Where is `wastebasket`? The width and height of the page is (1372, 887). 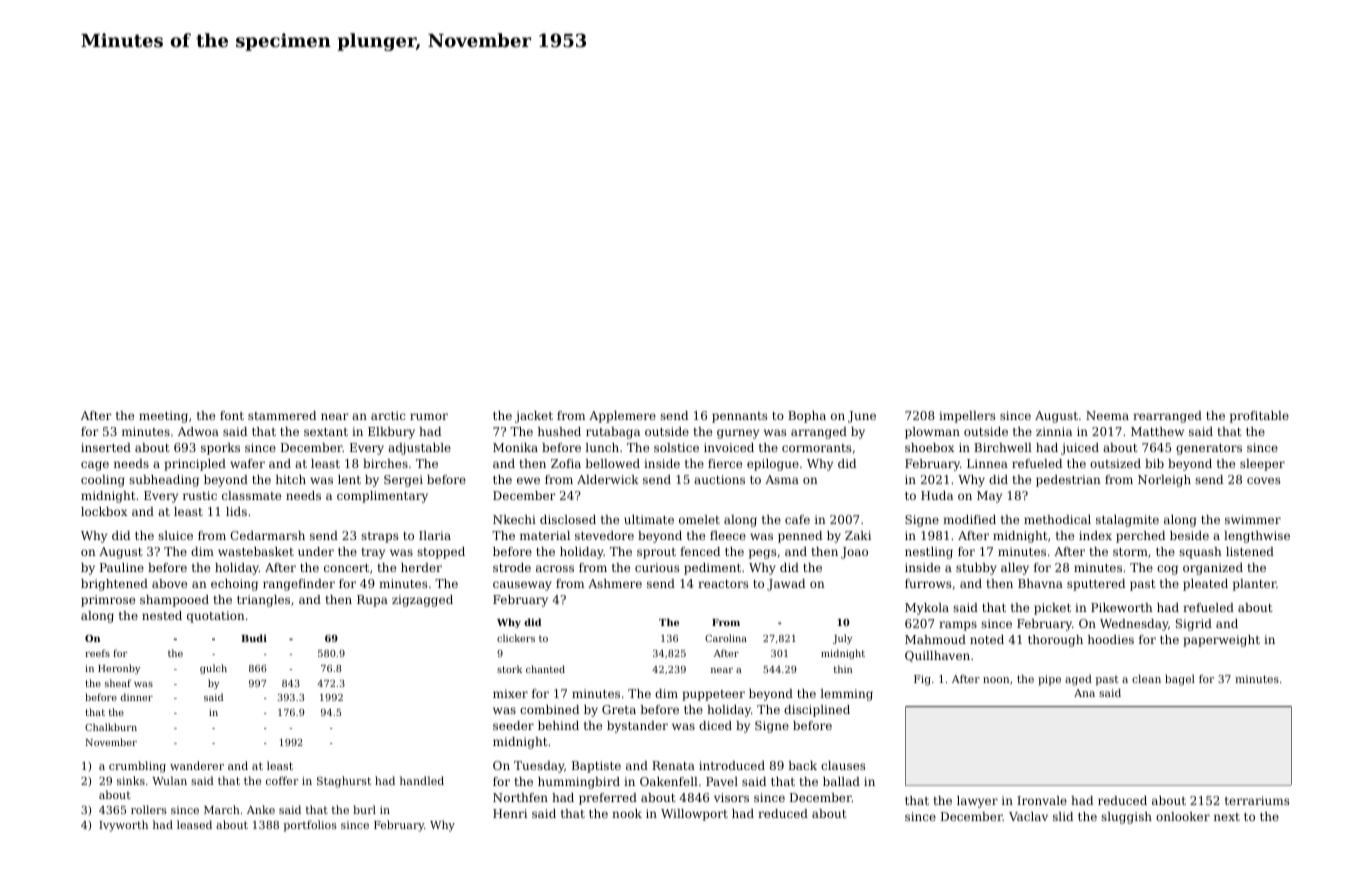 wastebasket is located at coordinates (256, 551).
